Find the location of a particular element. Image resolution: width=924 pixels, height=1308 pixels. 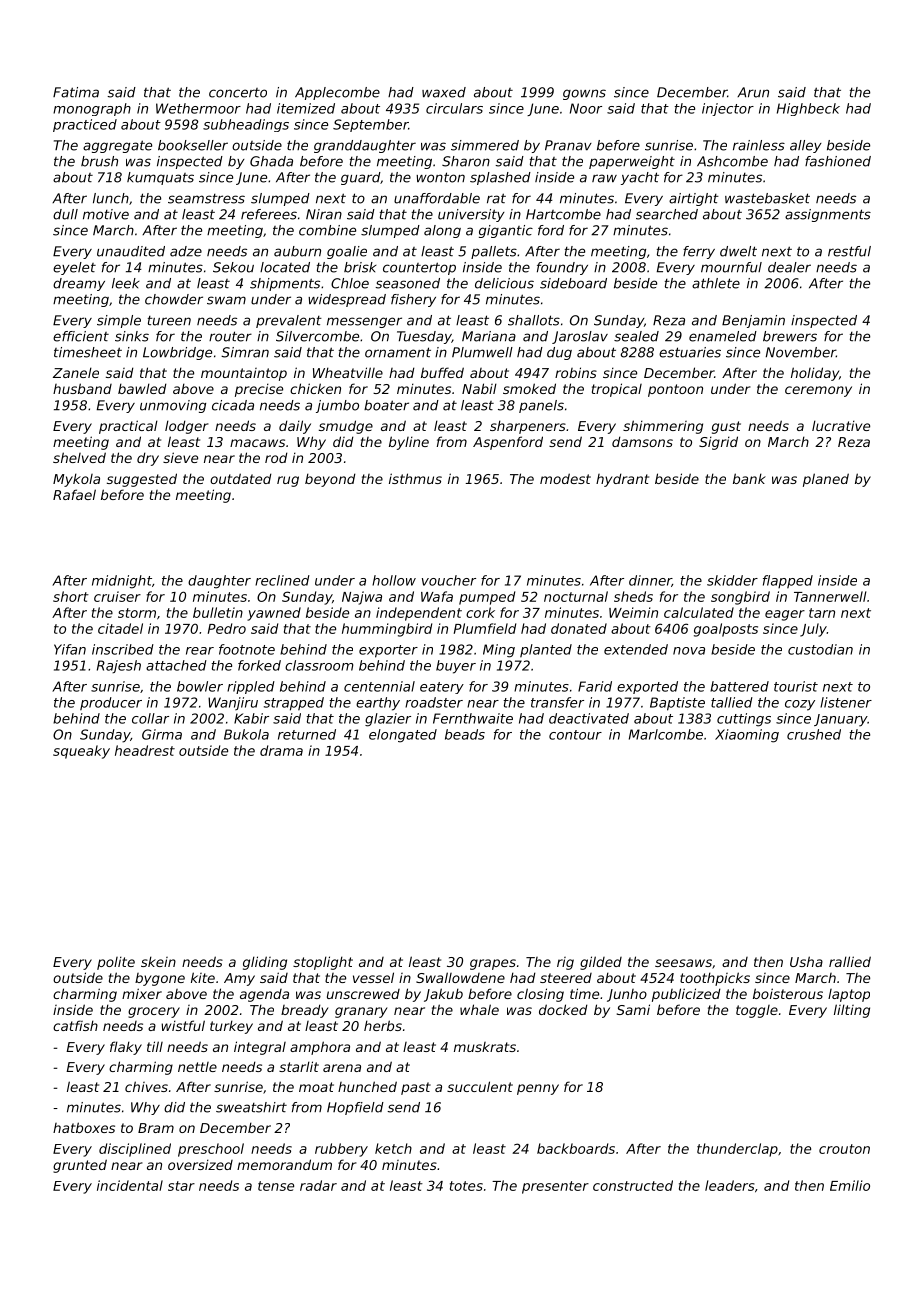

nocturnal is located at coordinates (576, 596).
